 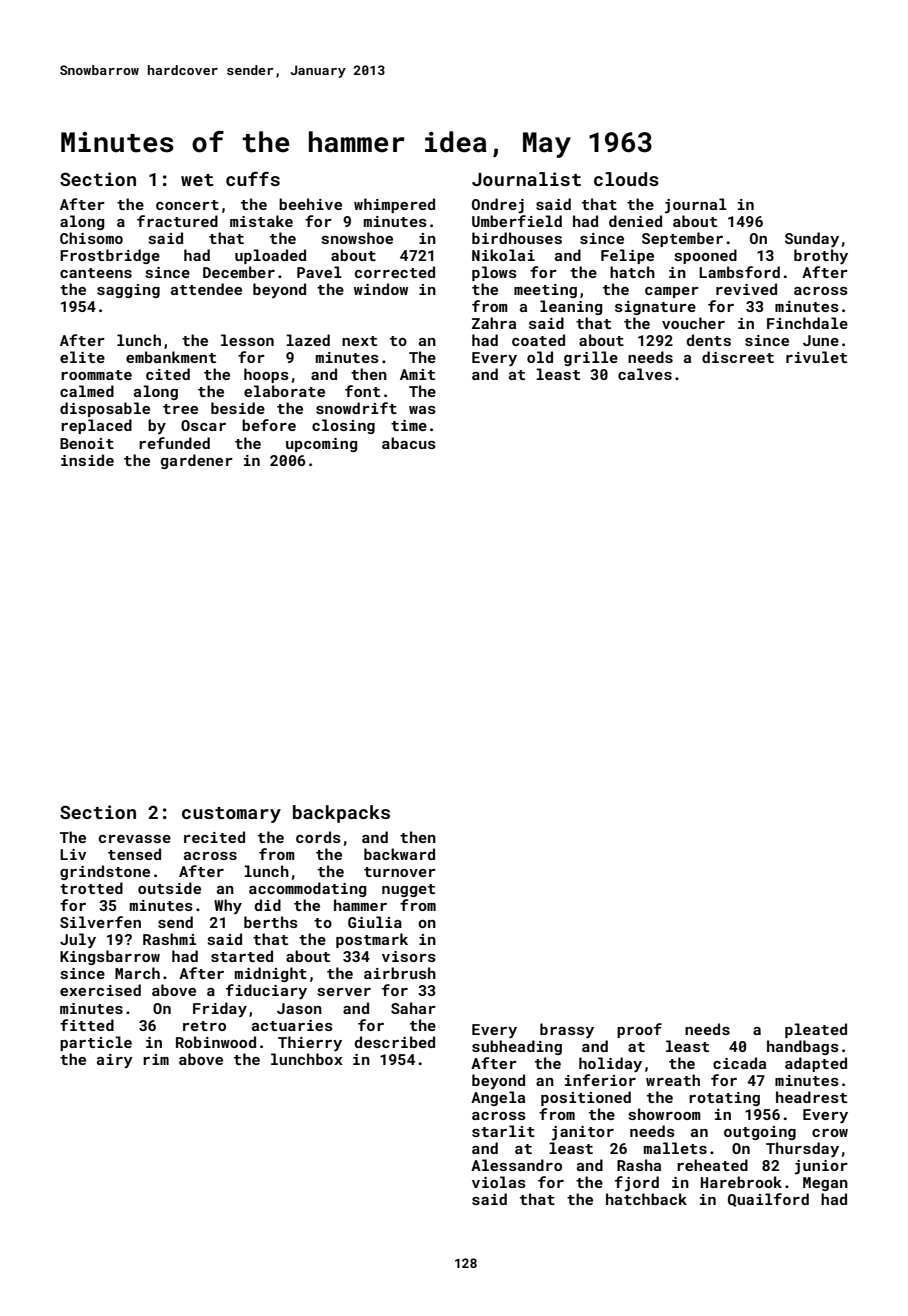 I want to click on Chisomo, so click(x=91, y=238).
